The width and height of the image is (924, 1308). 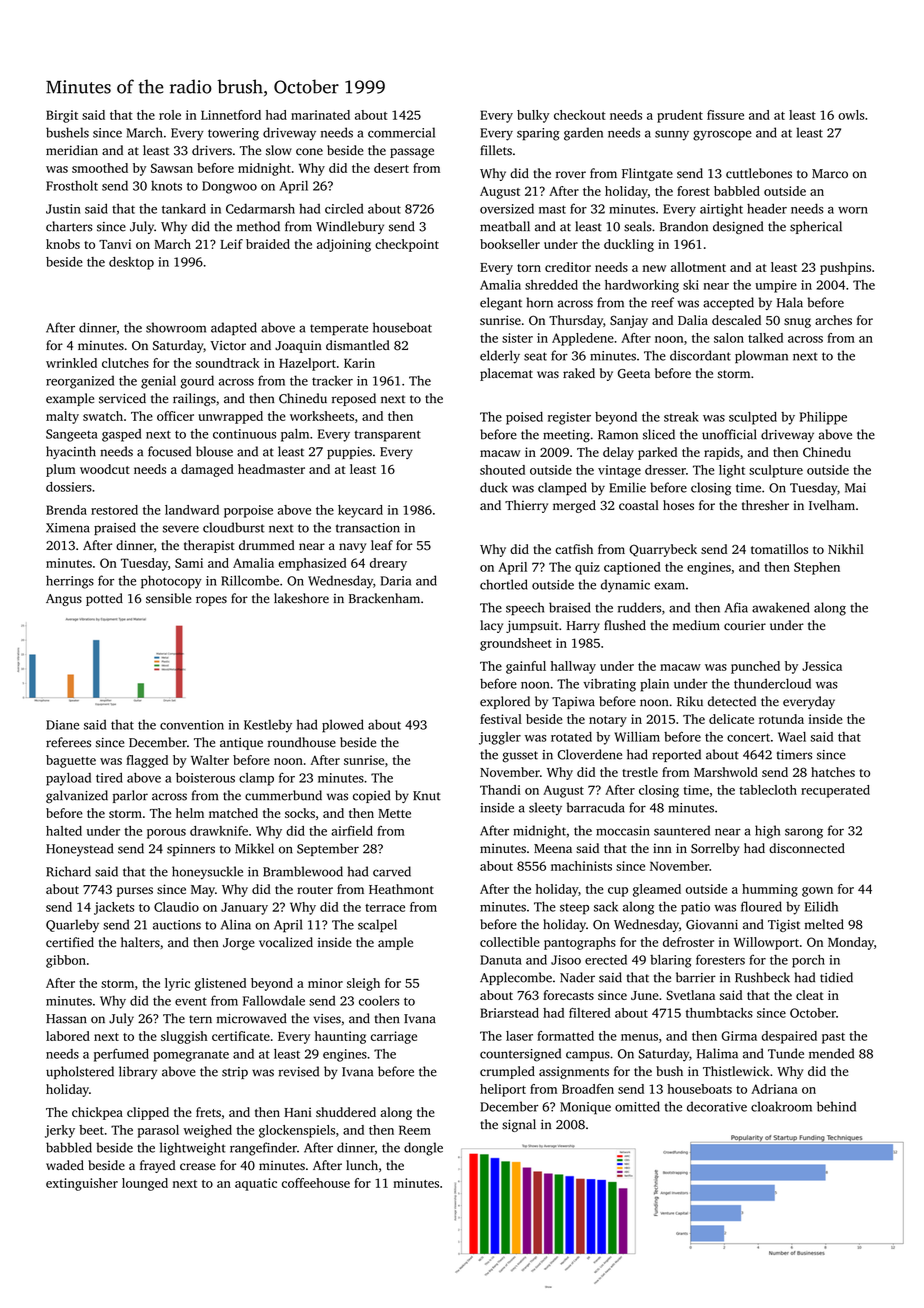 I want to click on recuperated, so click(x=835, y=791).
